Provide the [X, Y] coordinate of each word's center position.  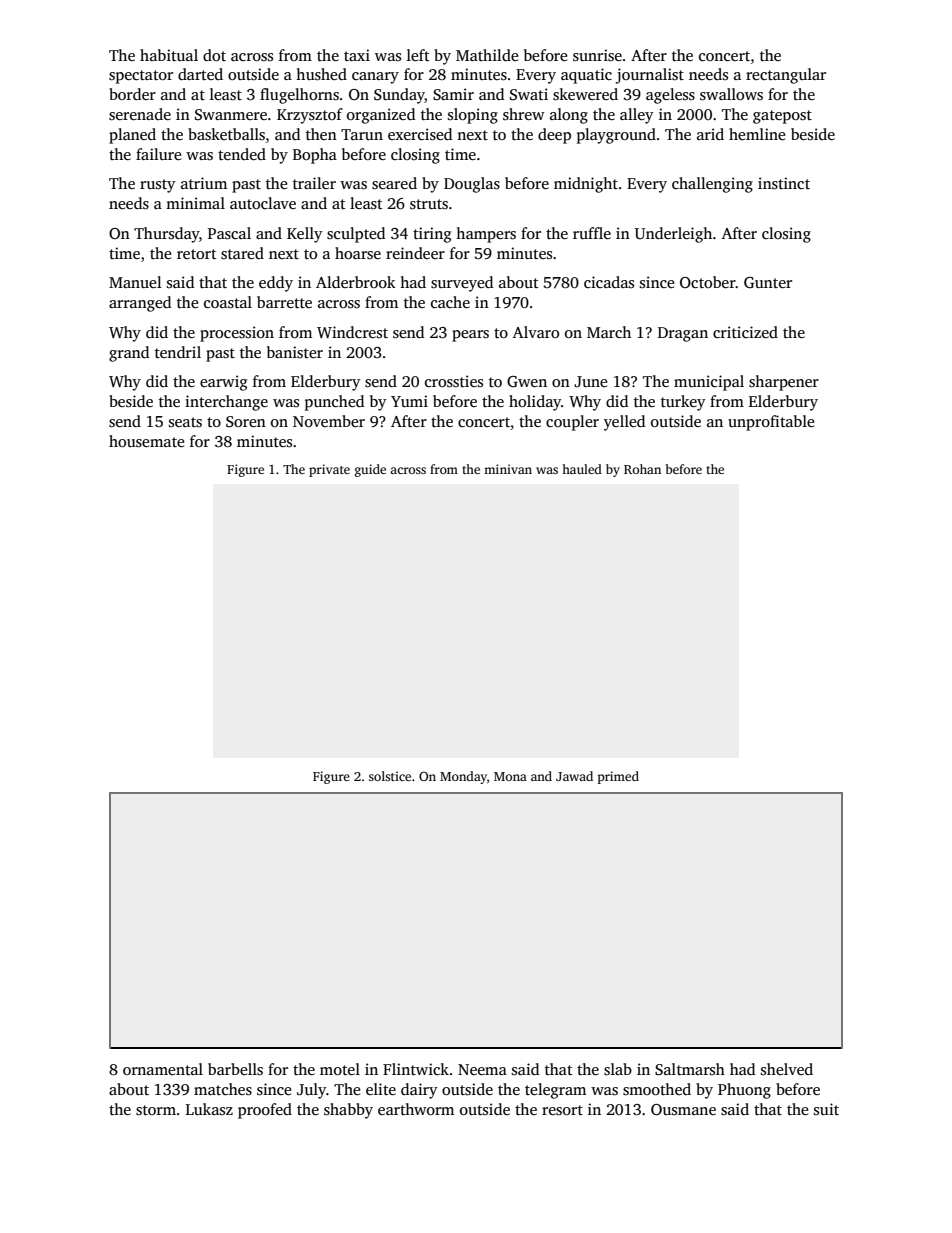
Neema [482, 1069]
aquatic [586, 76]
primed [618, 777]
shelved [787, 1069]
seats [185, 422]
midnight [586, 185]
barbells [235, 1069]
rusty [158, 186]
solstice [390, 776]
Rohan [642, 469]
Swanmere [231, 115]
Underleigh [673, 235]
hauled [582, 469]
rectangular [786, 76]
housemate [147, 441]
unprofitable [771, 423]
